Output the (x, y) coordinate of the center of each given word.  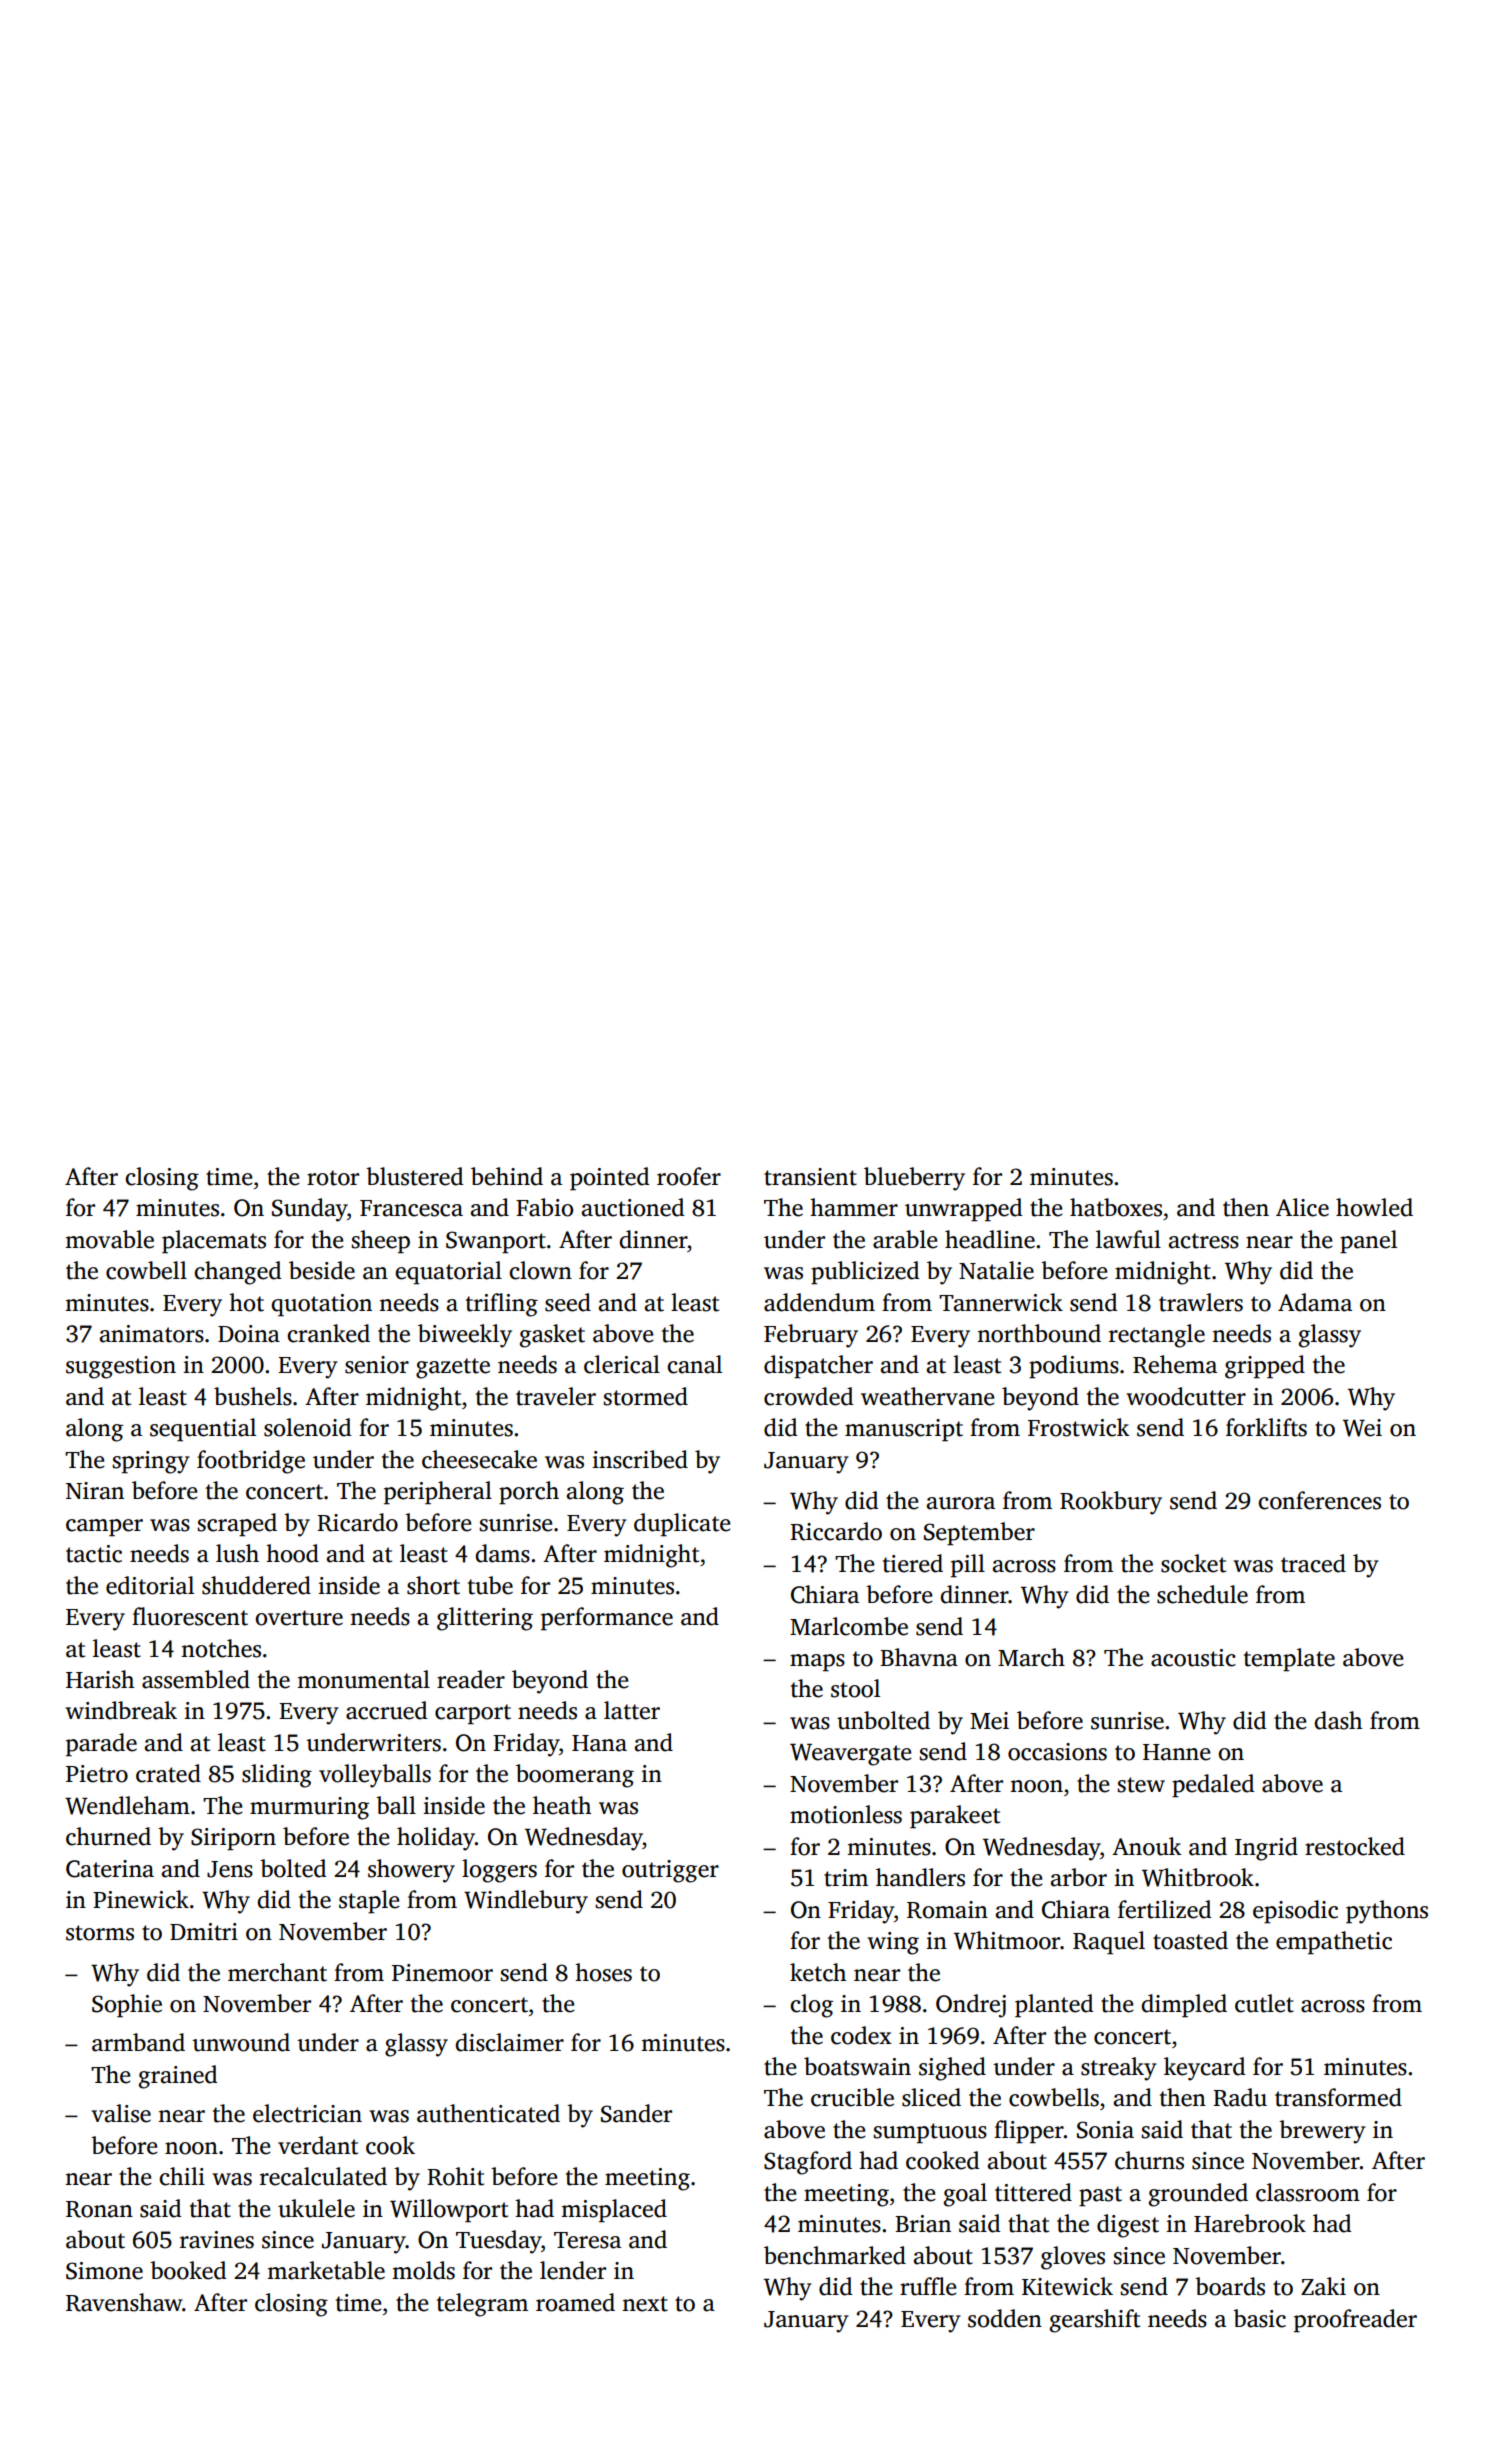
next (645, 2304)
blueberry (914, 1179)
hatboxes (1116, 1207)
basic (1259, 2318)
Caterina (110, 1869)
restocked (1355, 1846)
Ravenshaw (124, 2302)
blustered (415, 1176)
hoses (603, 1972)
